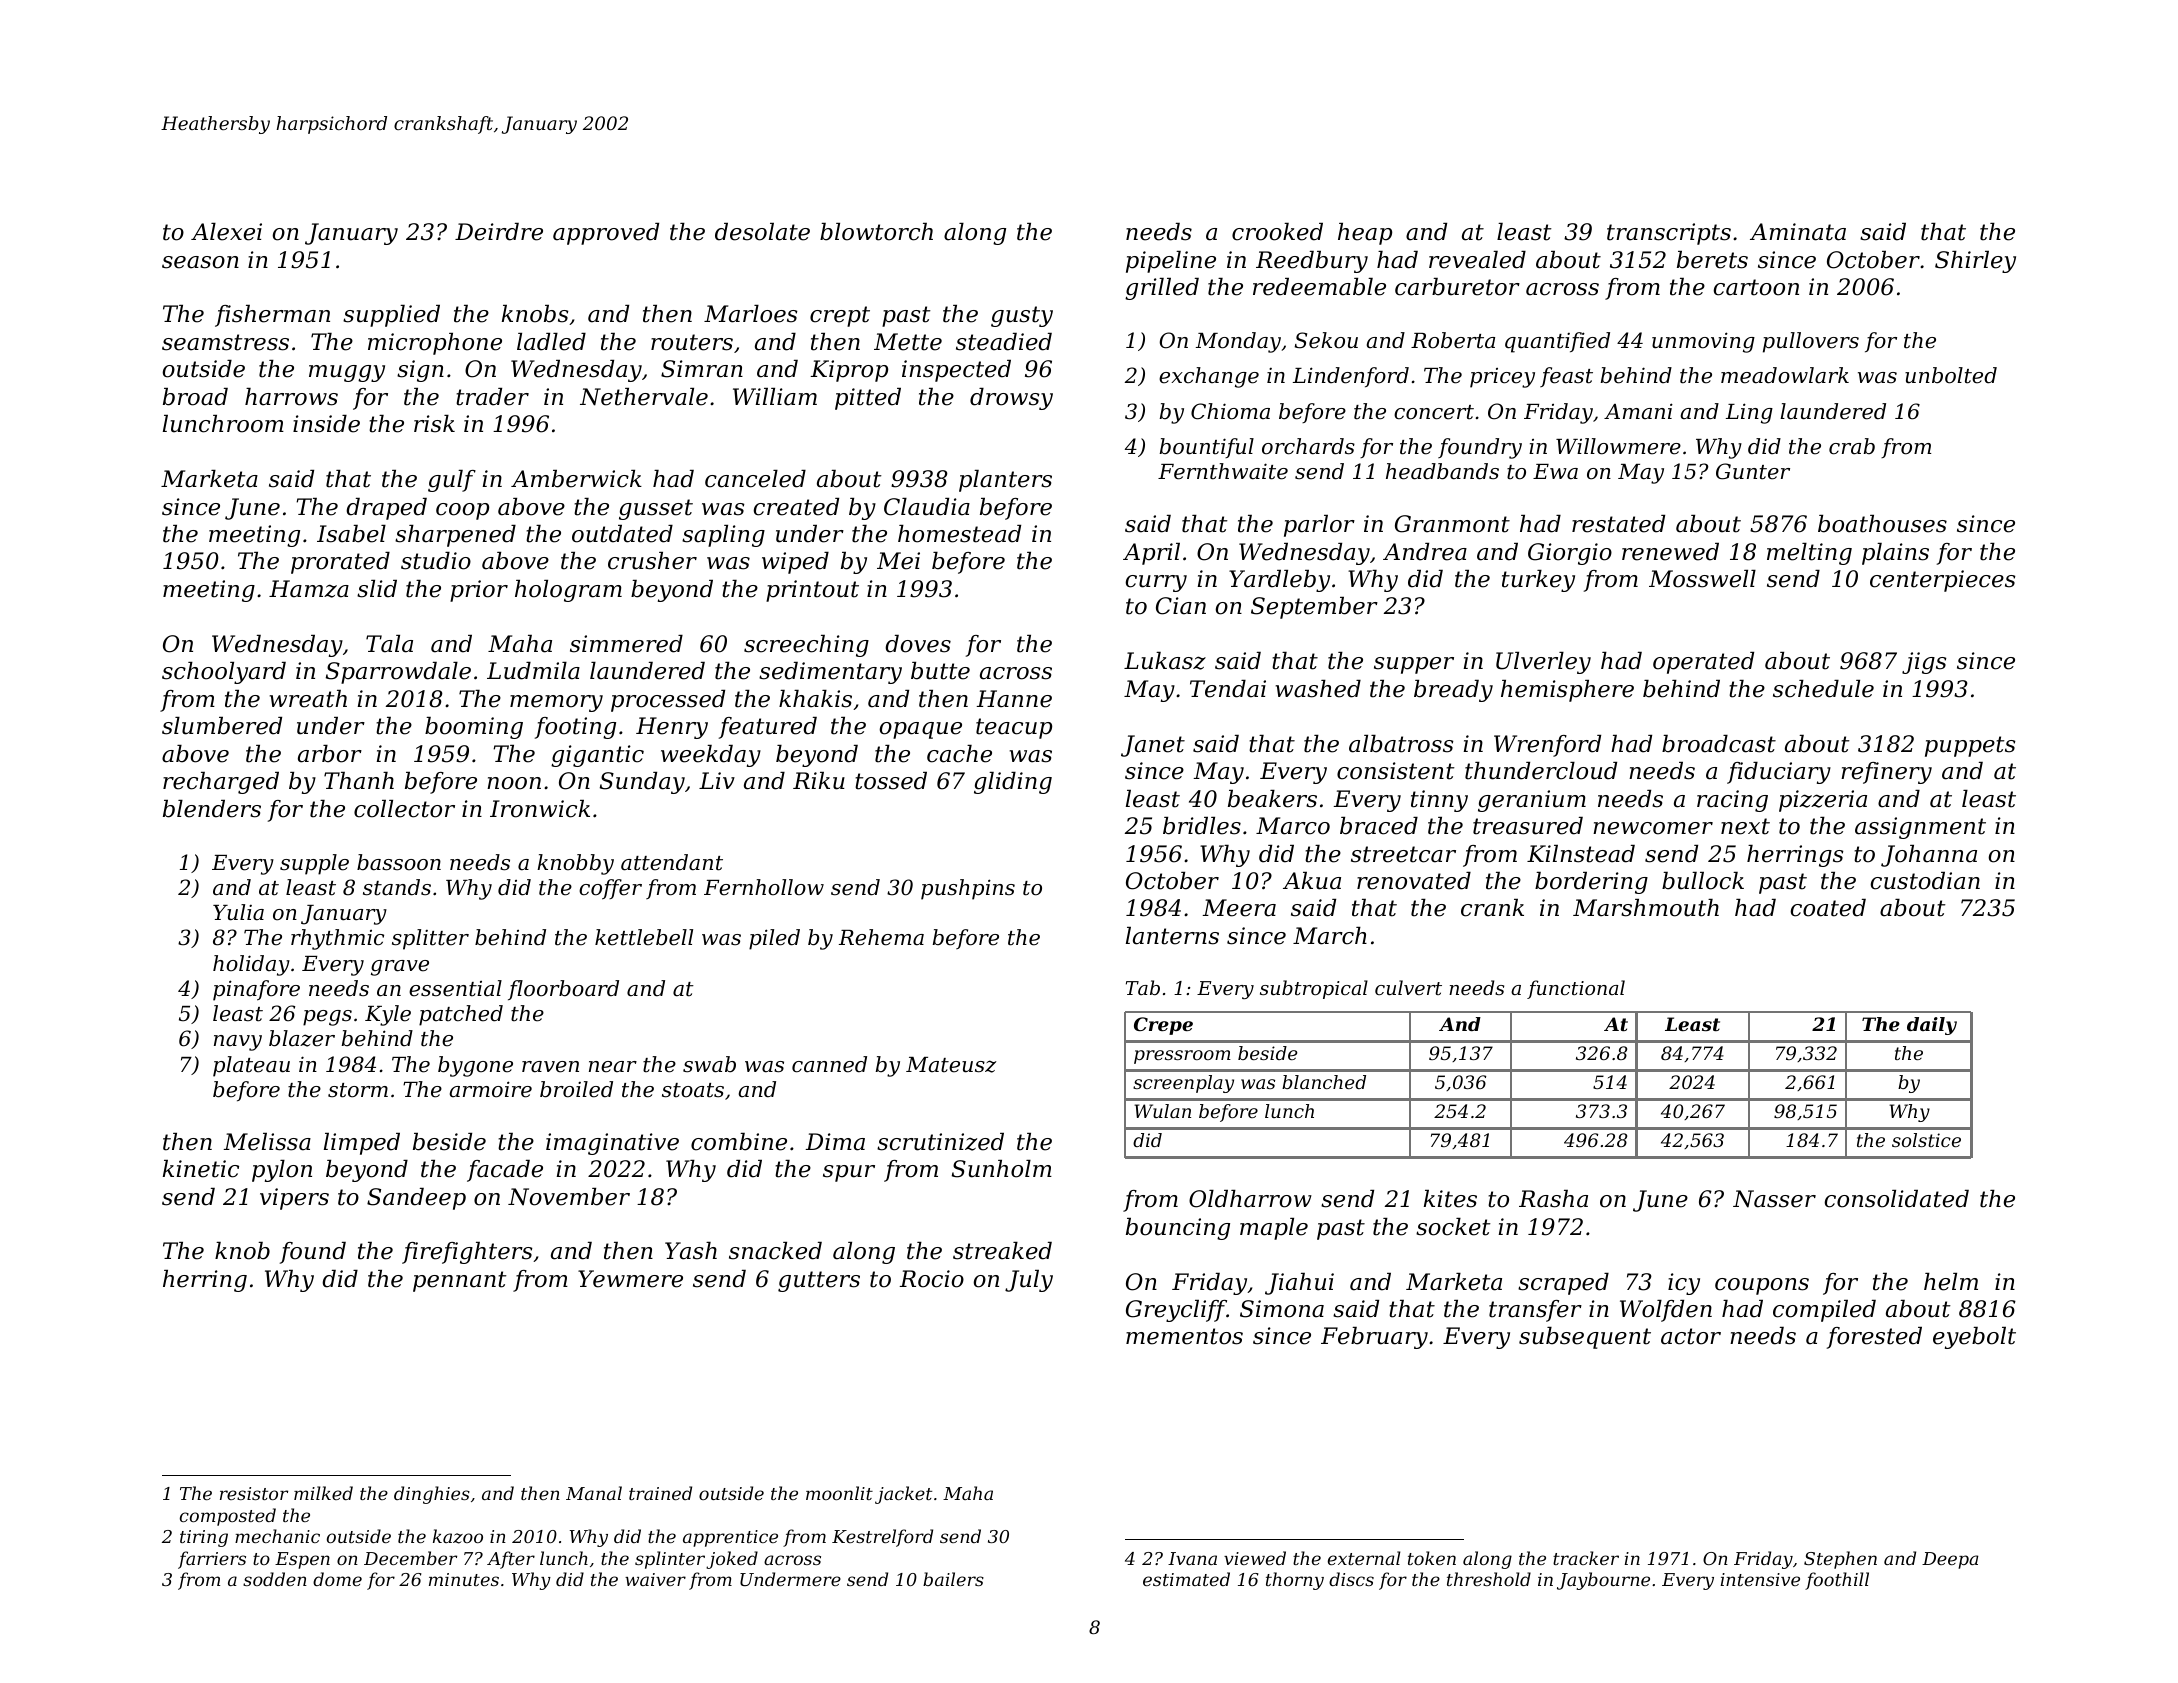 This screenshot has height=1683, width=2178. Describe the element at coordinates (956, 371) in the screenshot. I see `inspected` at that location.
